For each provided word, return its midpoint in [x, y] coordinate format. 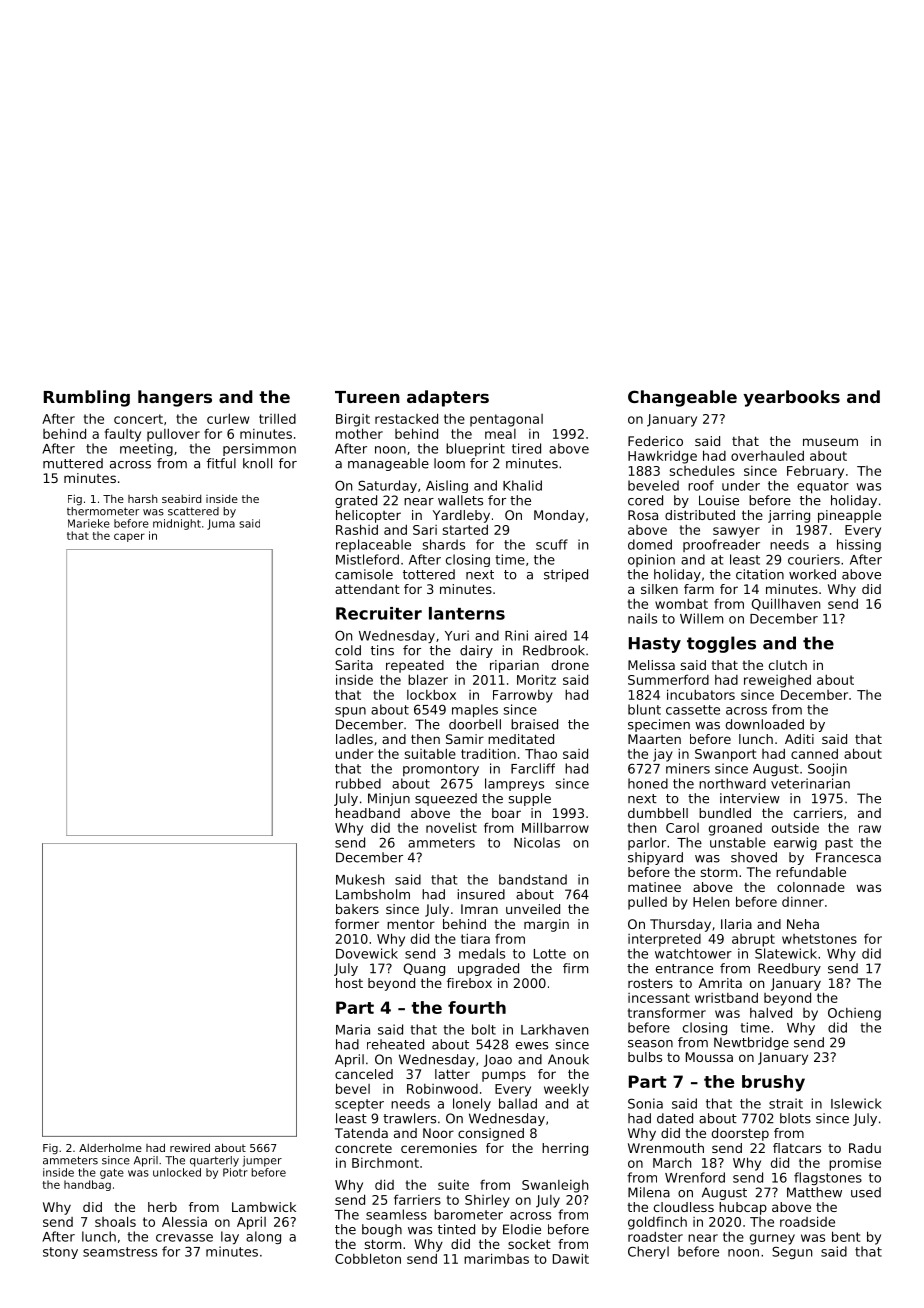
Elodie [522, 1229]
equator [823, 487]
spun [350, 712]
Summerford [668, 679]
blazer [428, 679]
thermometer [103, 511]
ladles [354, 739]
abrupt [753, 940]
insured [481, 894]
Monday [559, 516]
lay [230, 1237]
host [349, 983]
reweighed [777, 681]
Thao [541, 754]
